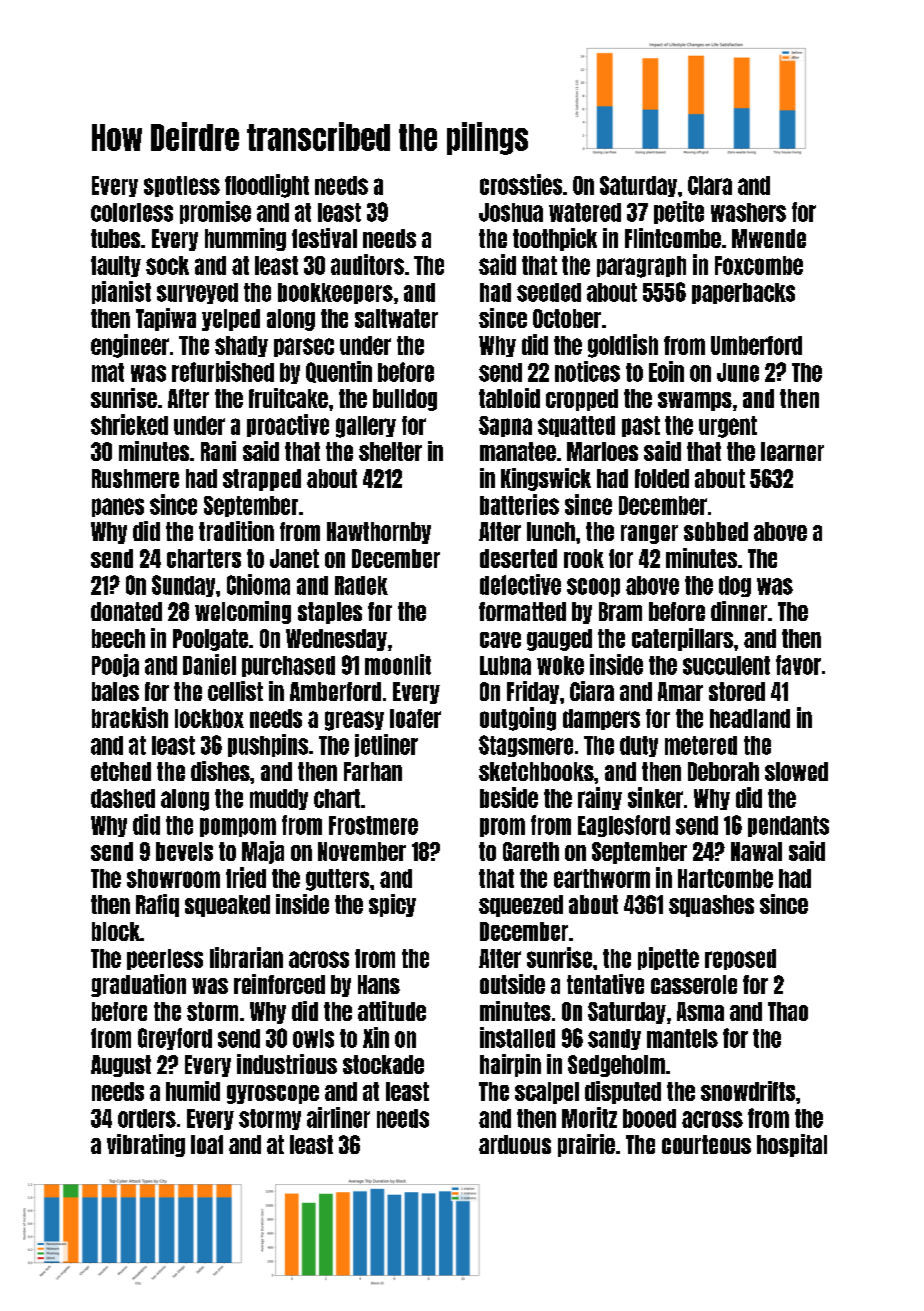  What do you see at coordinates (739, 611) in the screenshot?
I see `dinner` at bounding box center [739, 611].
